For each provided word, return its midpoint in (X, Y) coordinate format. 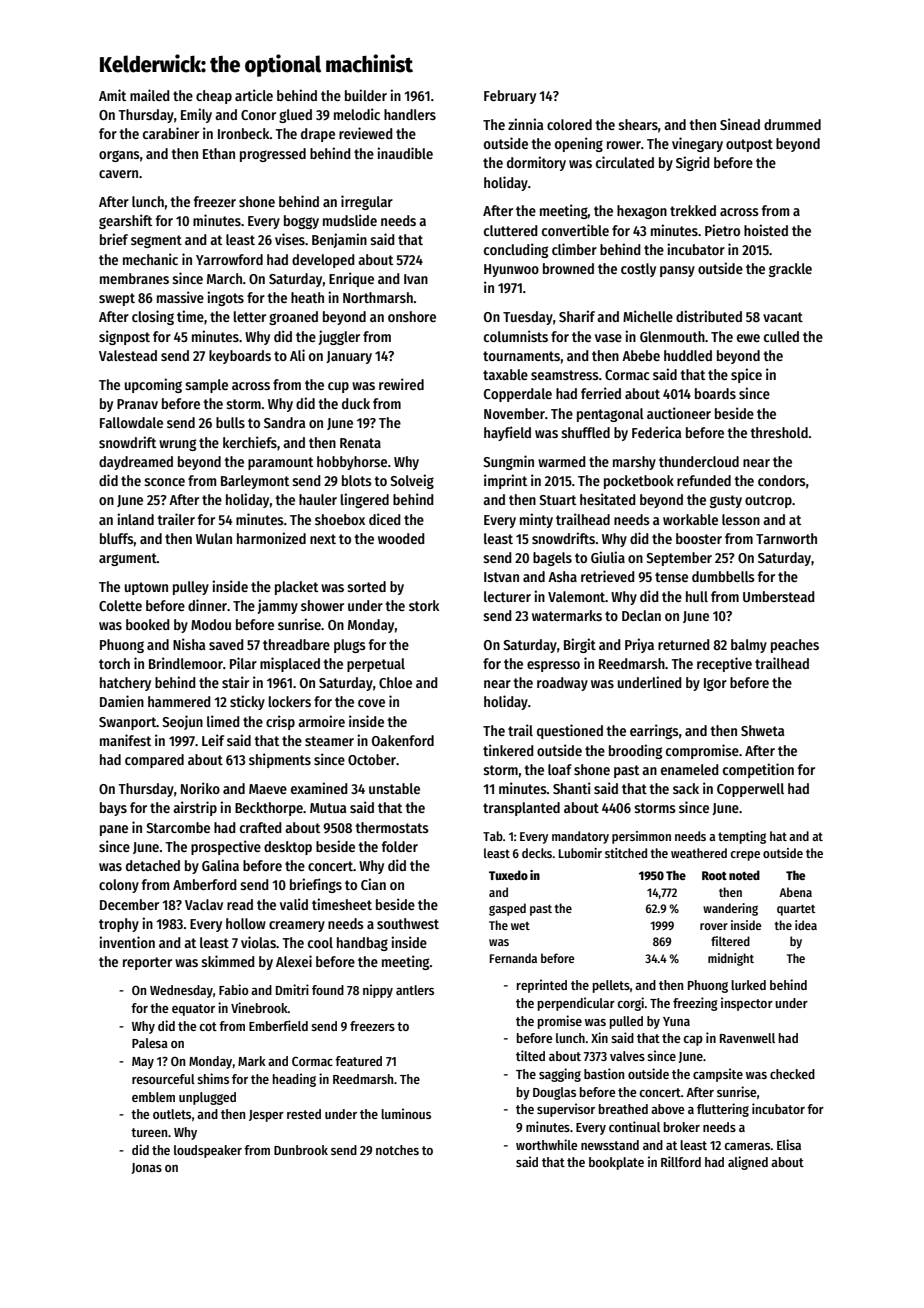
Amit (112, 95)
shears (638, 124)
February (510, 97)
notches (397, 1150)
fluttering (723, 1110)
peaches (795, 646)
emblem (153, 1097)
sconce (164, 482)
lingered (365, 500)
